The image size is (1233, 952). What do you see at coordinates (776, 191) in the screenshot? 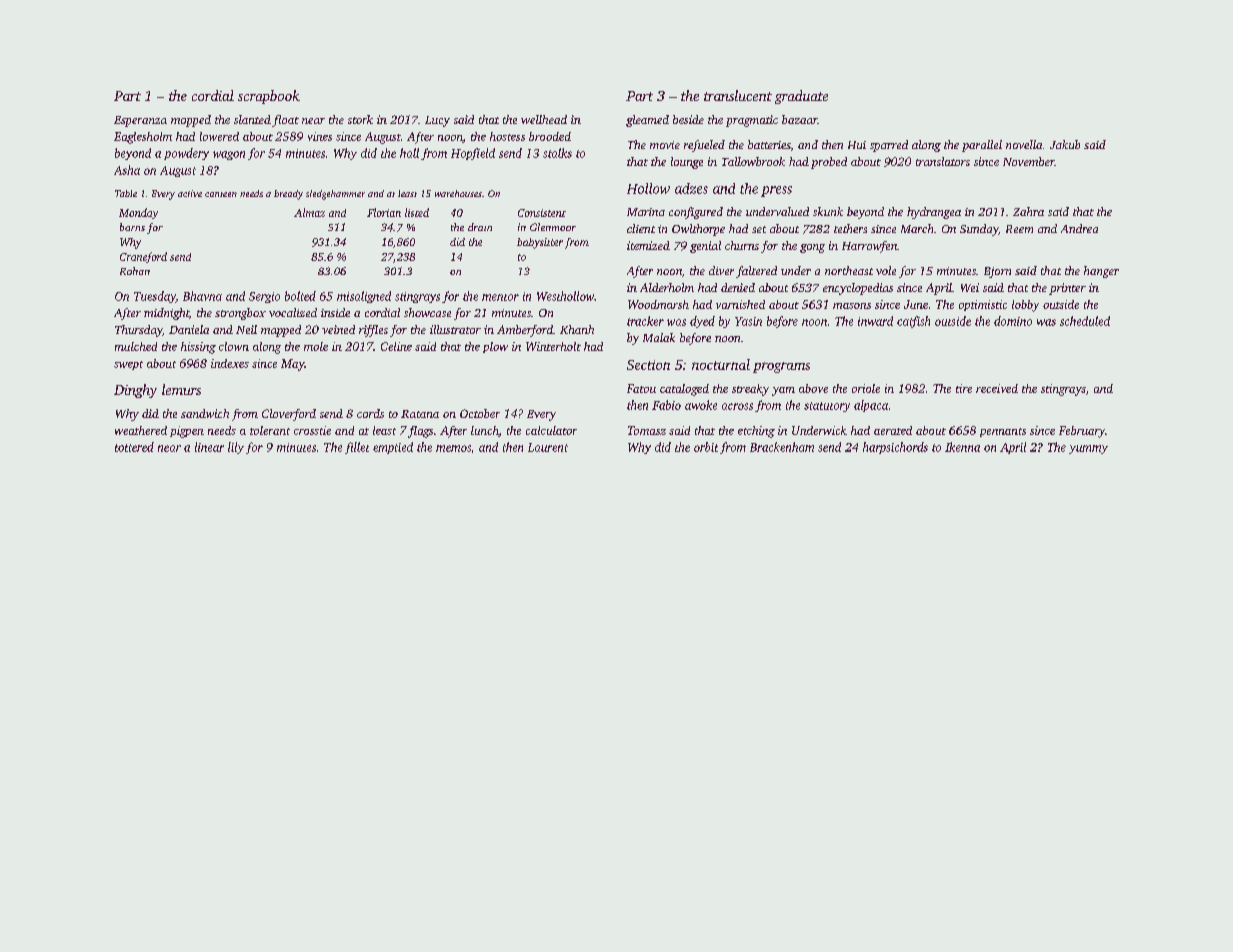
I see `press` at bounding box center [776, 191].
